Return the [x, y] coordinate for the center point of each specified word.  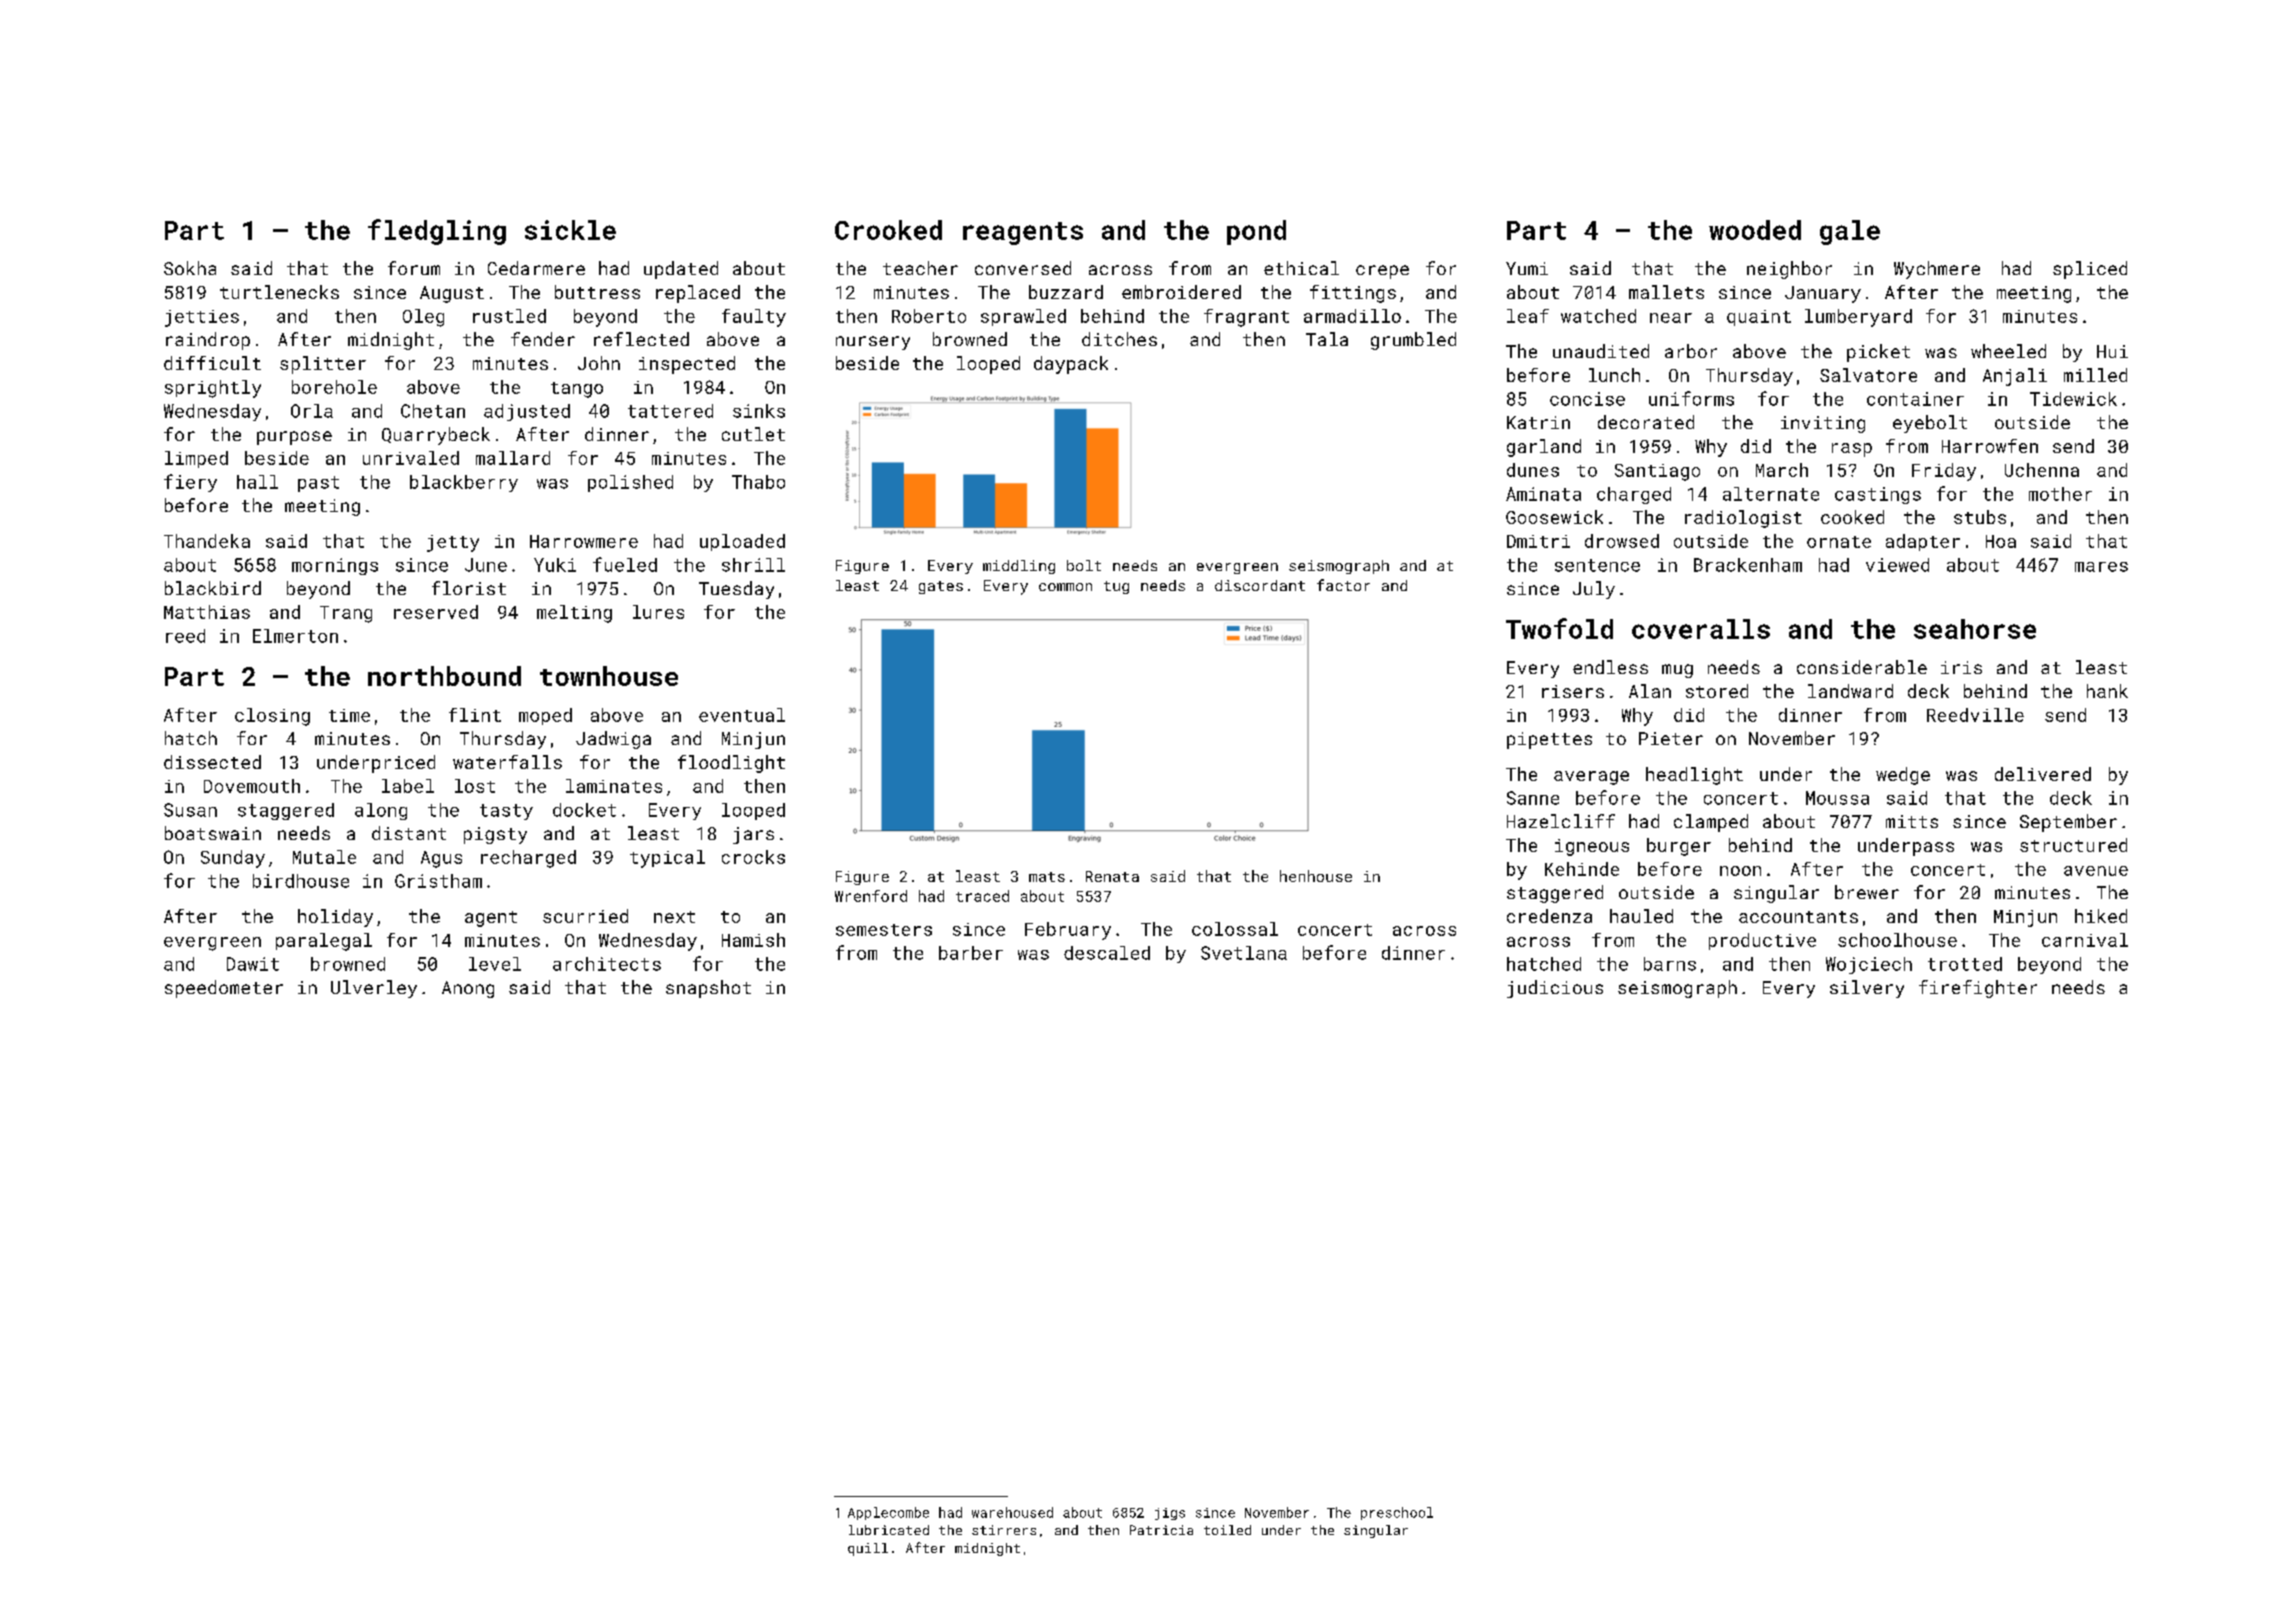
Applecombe [888, 1513]
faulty [754, 318]
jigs [1170, 1514]
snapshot [708, 989]
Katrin [1538, 422]
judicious [1555, 989]
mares [2101, 567]
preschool [1397, 1513]
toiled [1227, 1530]
